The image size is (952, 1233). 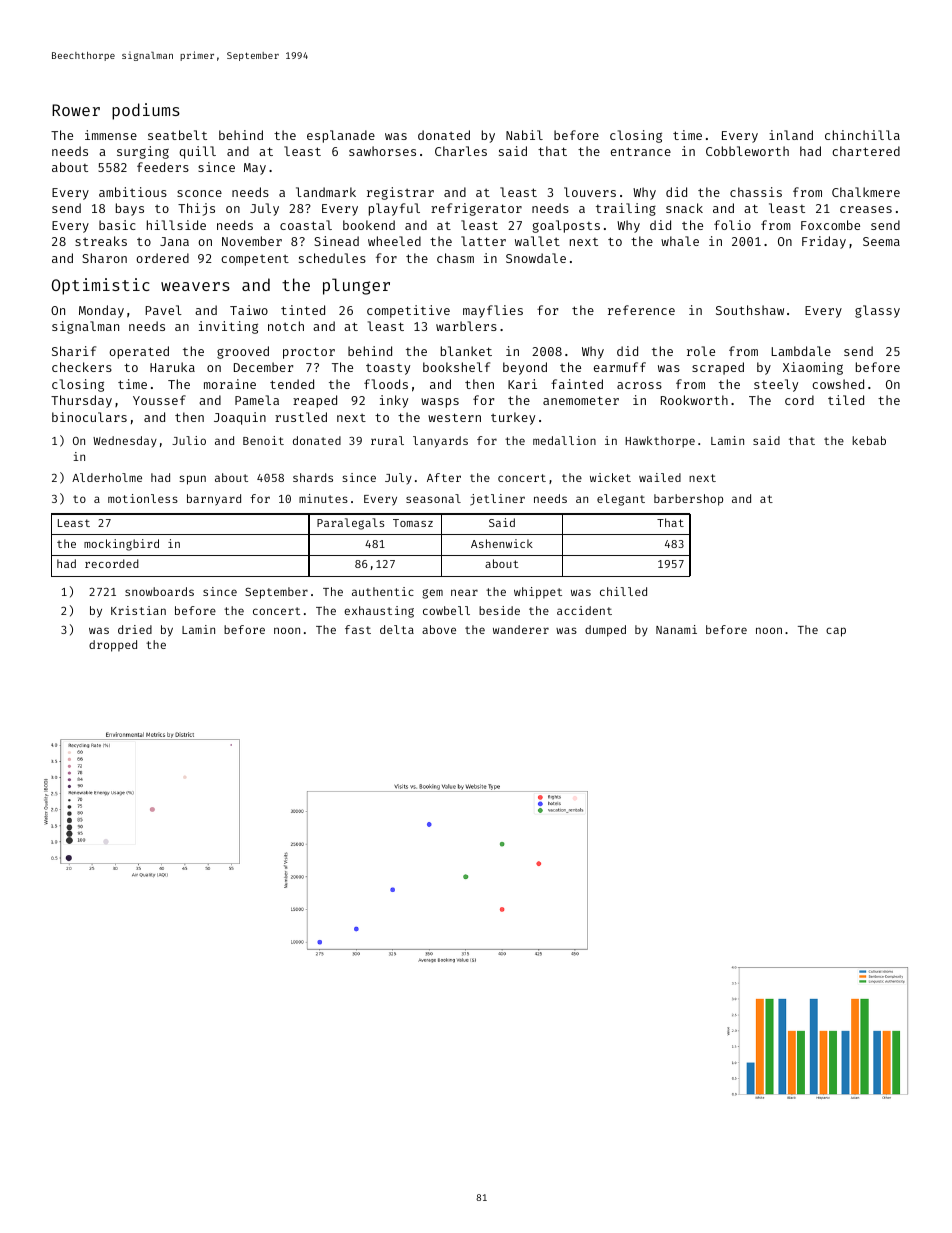 What do you see at coordinates (497, 500) in the screenshot?
I see `jetliner` at bounding box center [497, 500].
